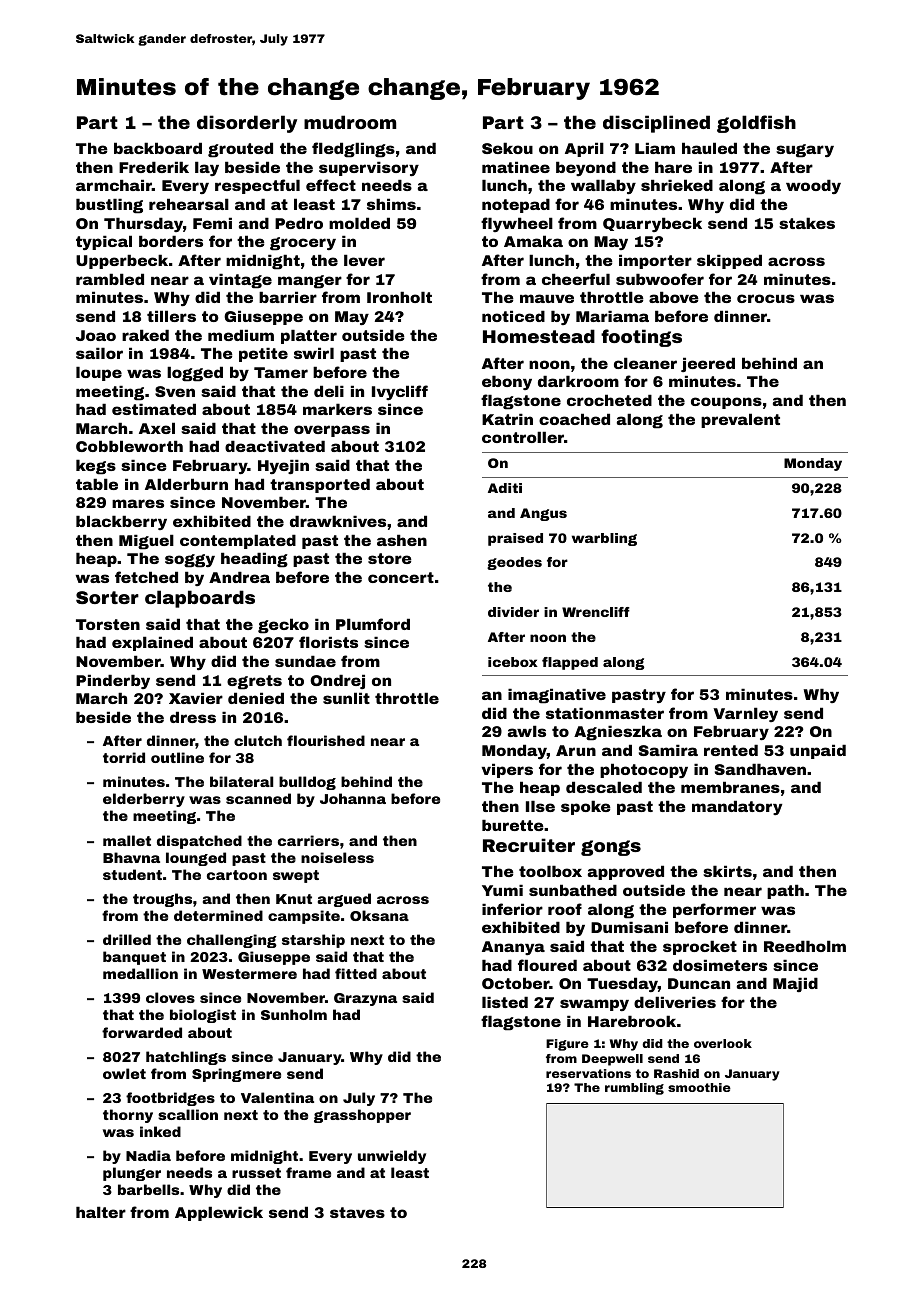 The image size is (924, 1308). Describe the element at coordinates (400, 392) in the screenshot. I see `Ivycliff` at that location.
